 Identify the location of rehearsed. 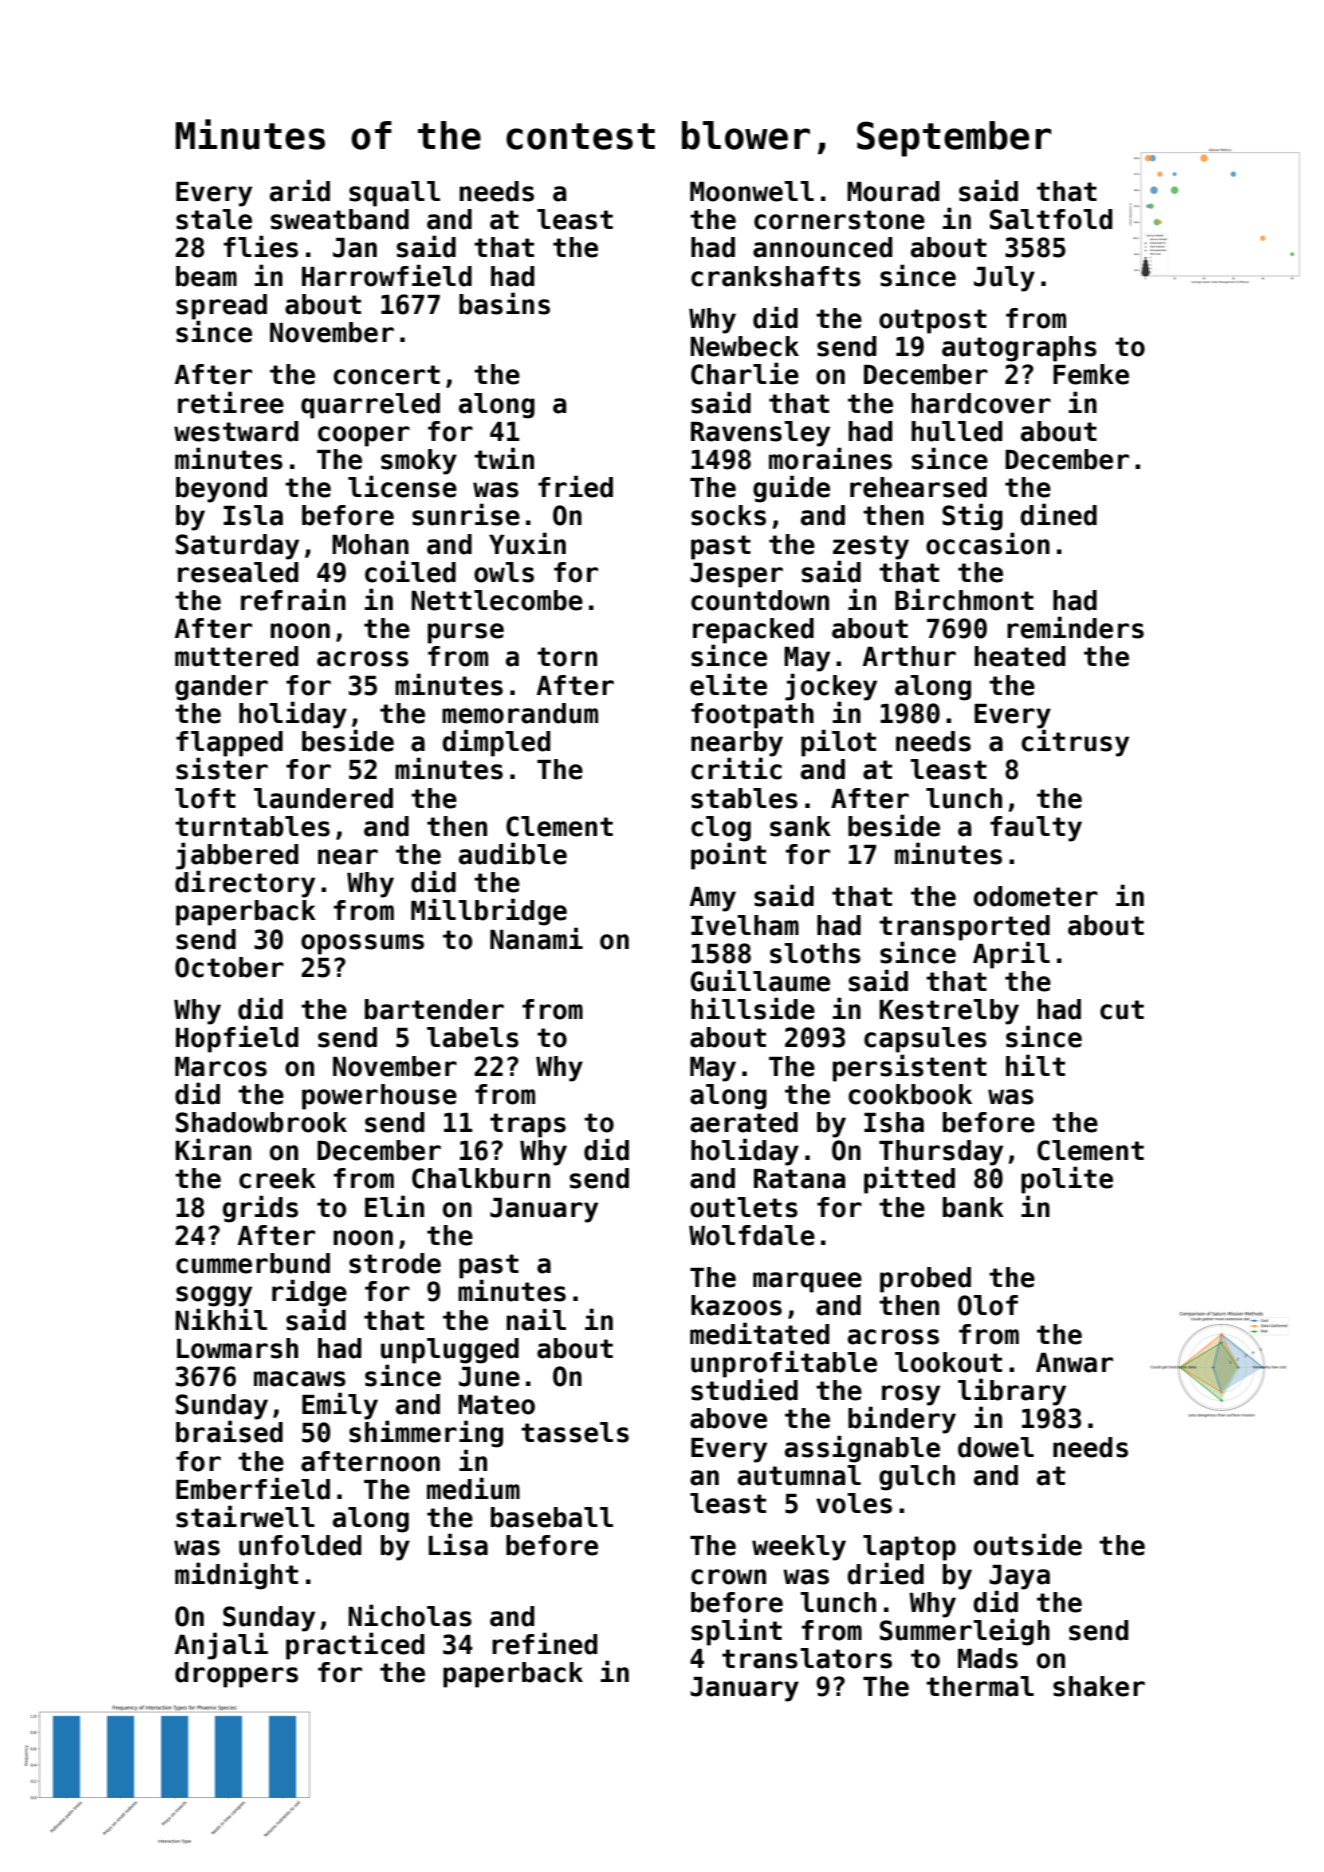
(918, 487).
